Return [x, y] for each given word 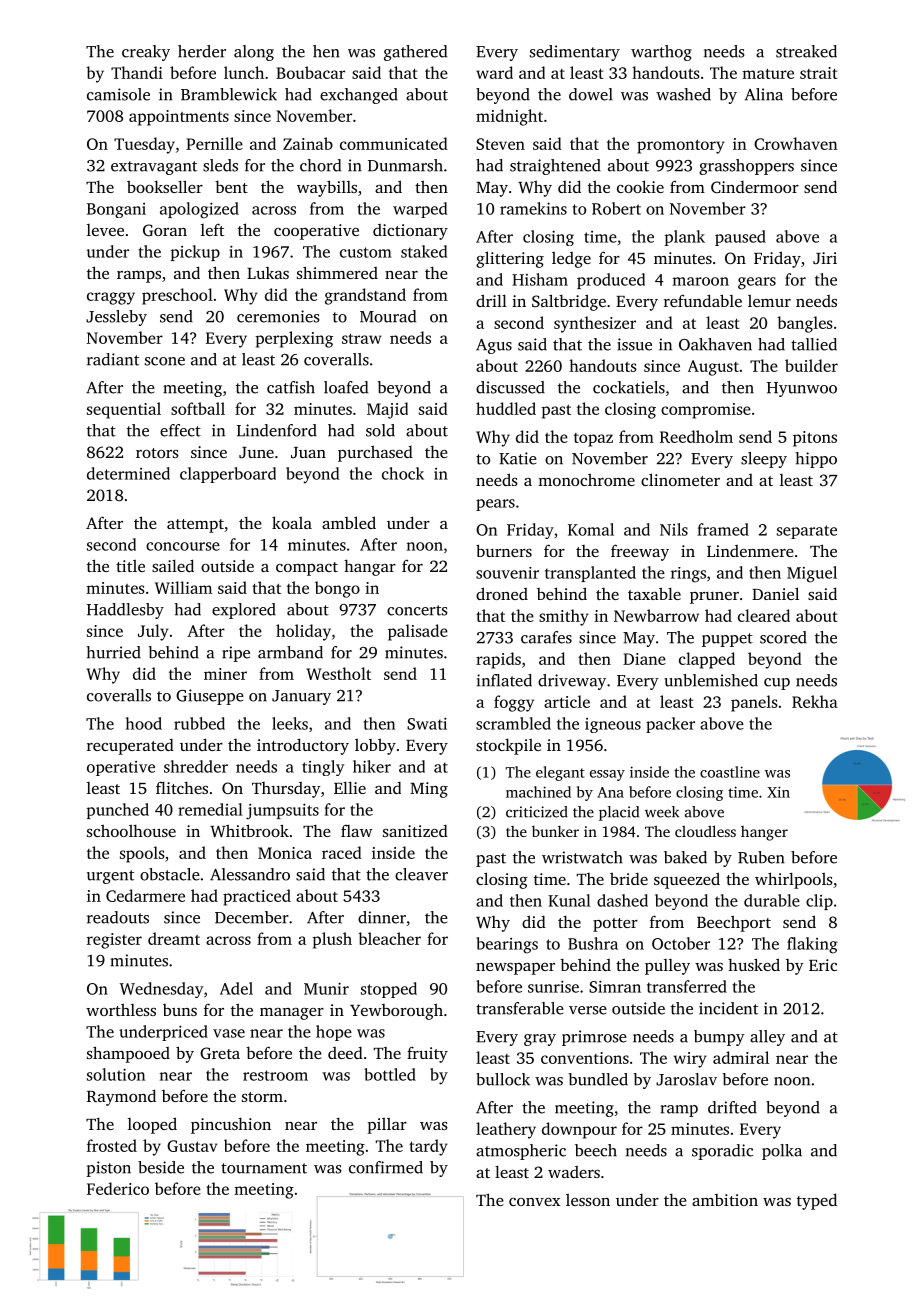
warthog [661, 53]
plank [685, 238]
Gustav [192, 1146]
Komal [591, 529]
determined [128, 473]
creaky [146, 53]
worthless [121, 1009]
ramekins [533, 208]
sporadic [722, 1152]
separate [807, 532]
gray [540, 1040]
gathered [415, 53]
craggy [111, 298]
